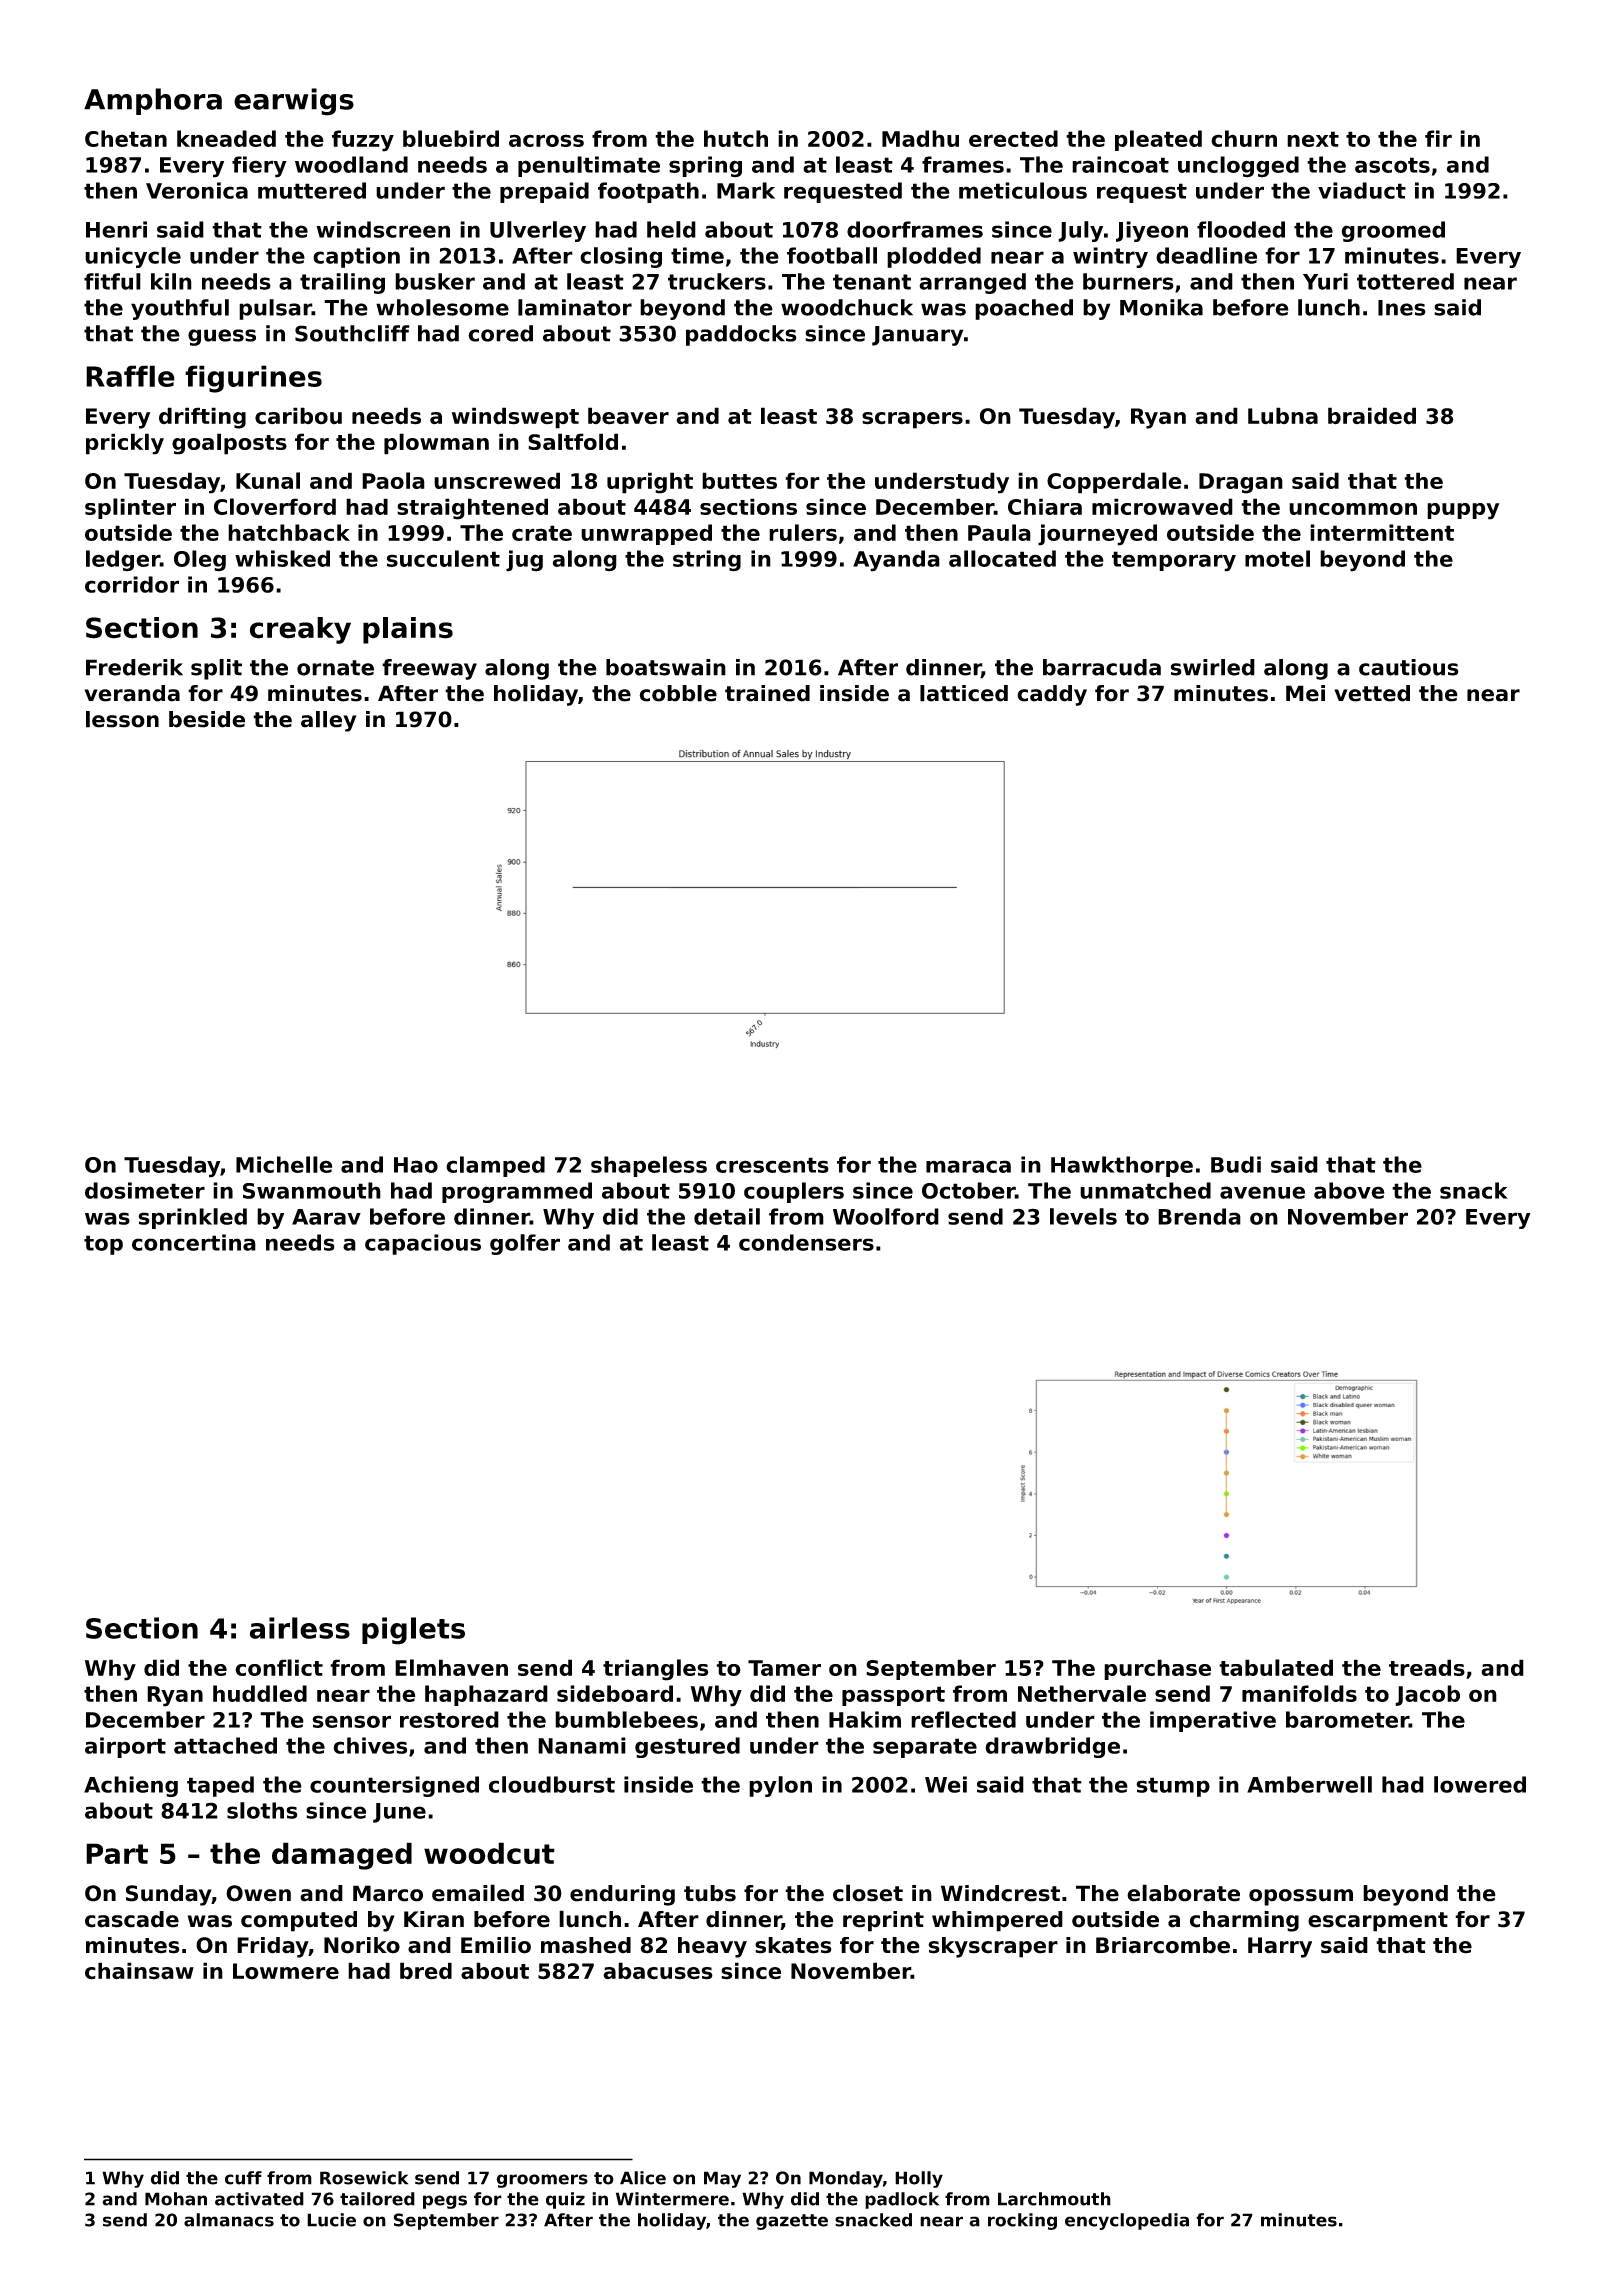 This image has height=2292, width=1620. I want to click on vetted, so click(1372, 693).
